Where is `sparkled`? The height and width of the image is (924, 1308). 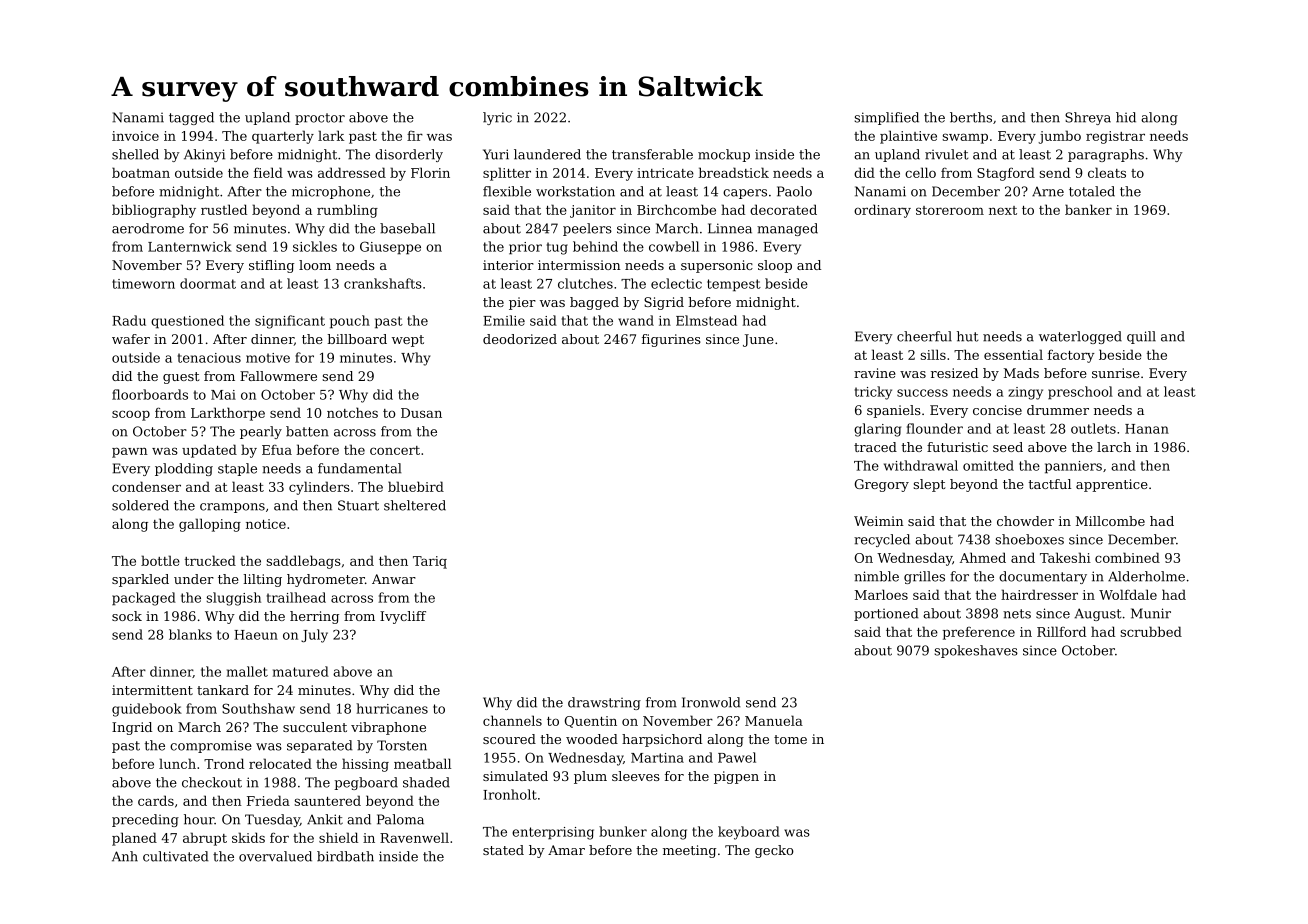
sparkled is located at coordinates (140, 580).
